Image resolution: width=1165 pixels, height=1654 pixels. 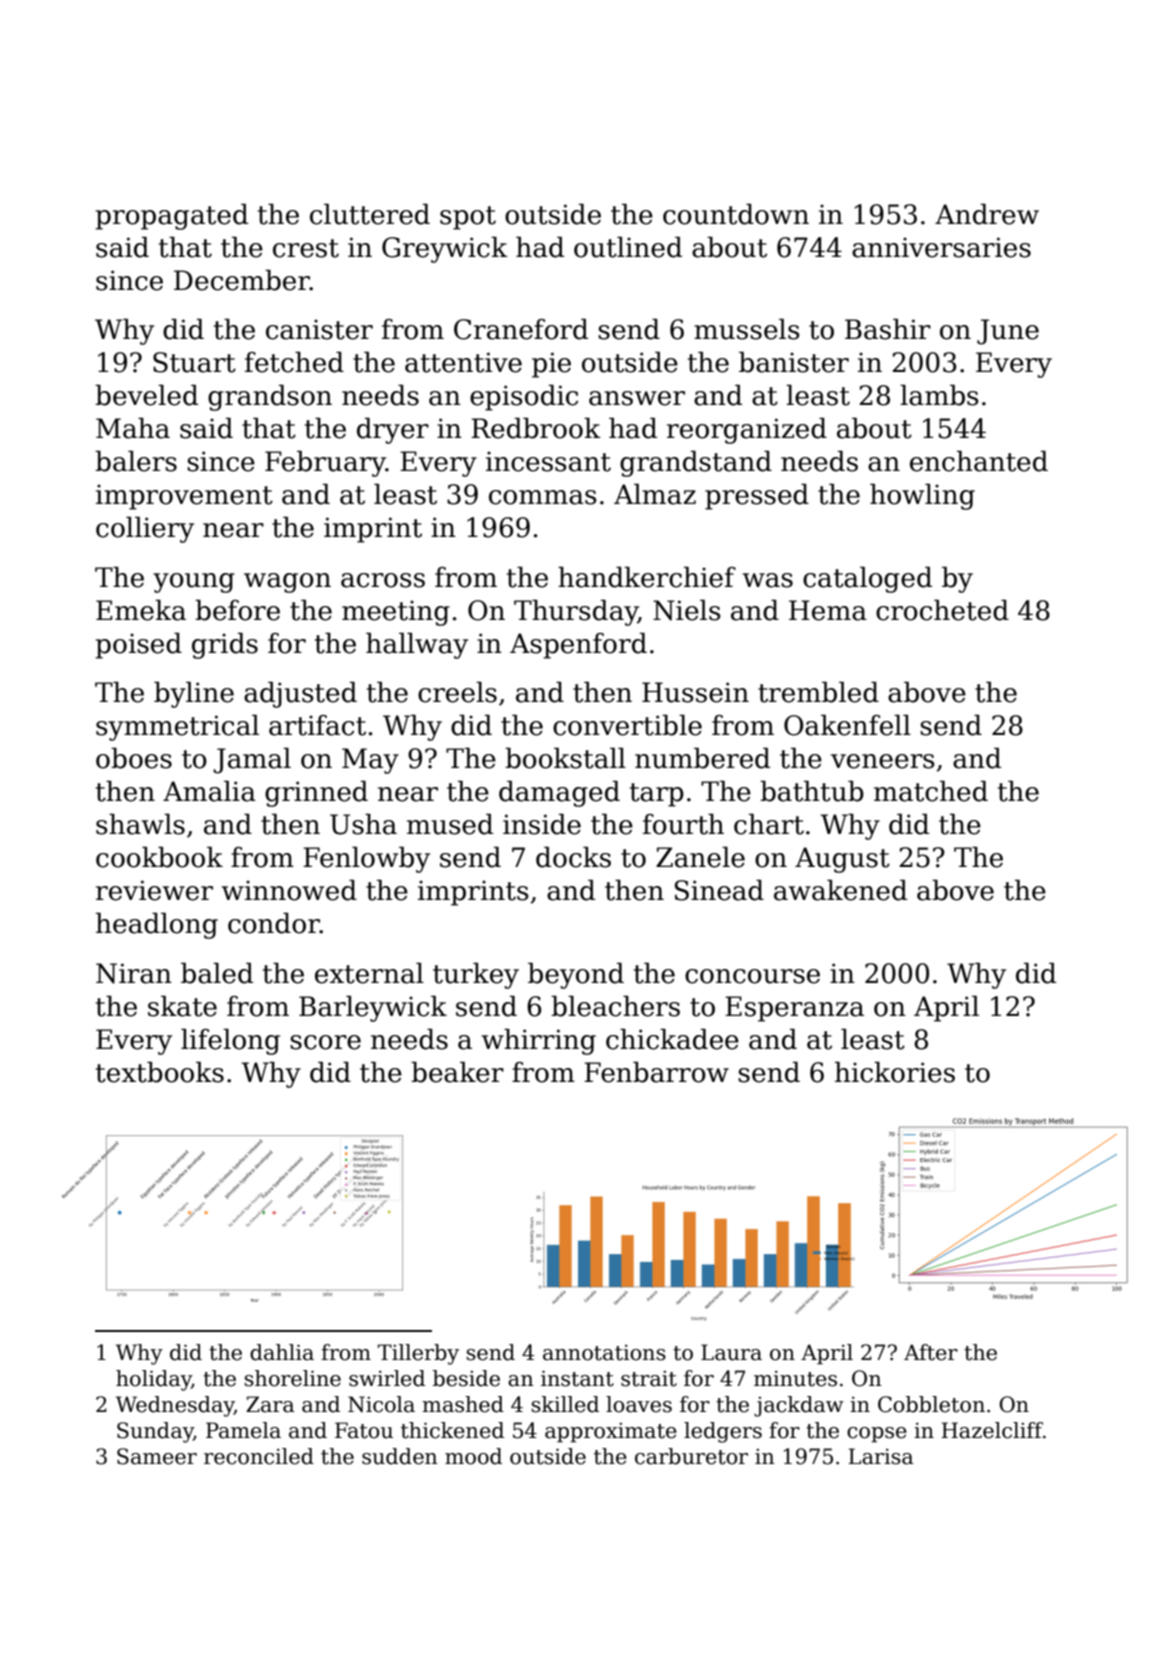 What do you see at coordinates (138, 646) in the image?
I see `poised` at bounding box center [138, 646].
